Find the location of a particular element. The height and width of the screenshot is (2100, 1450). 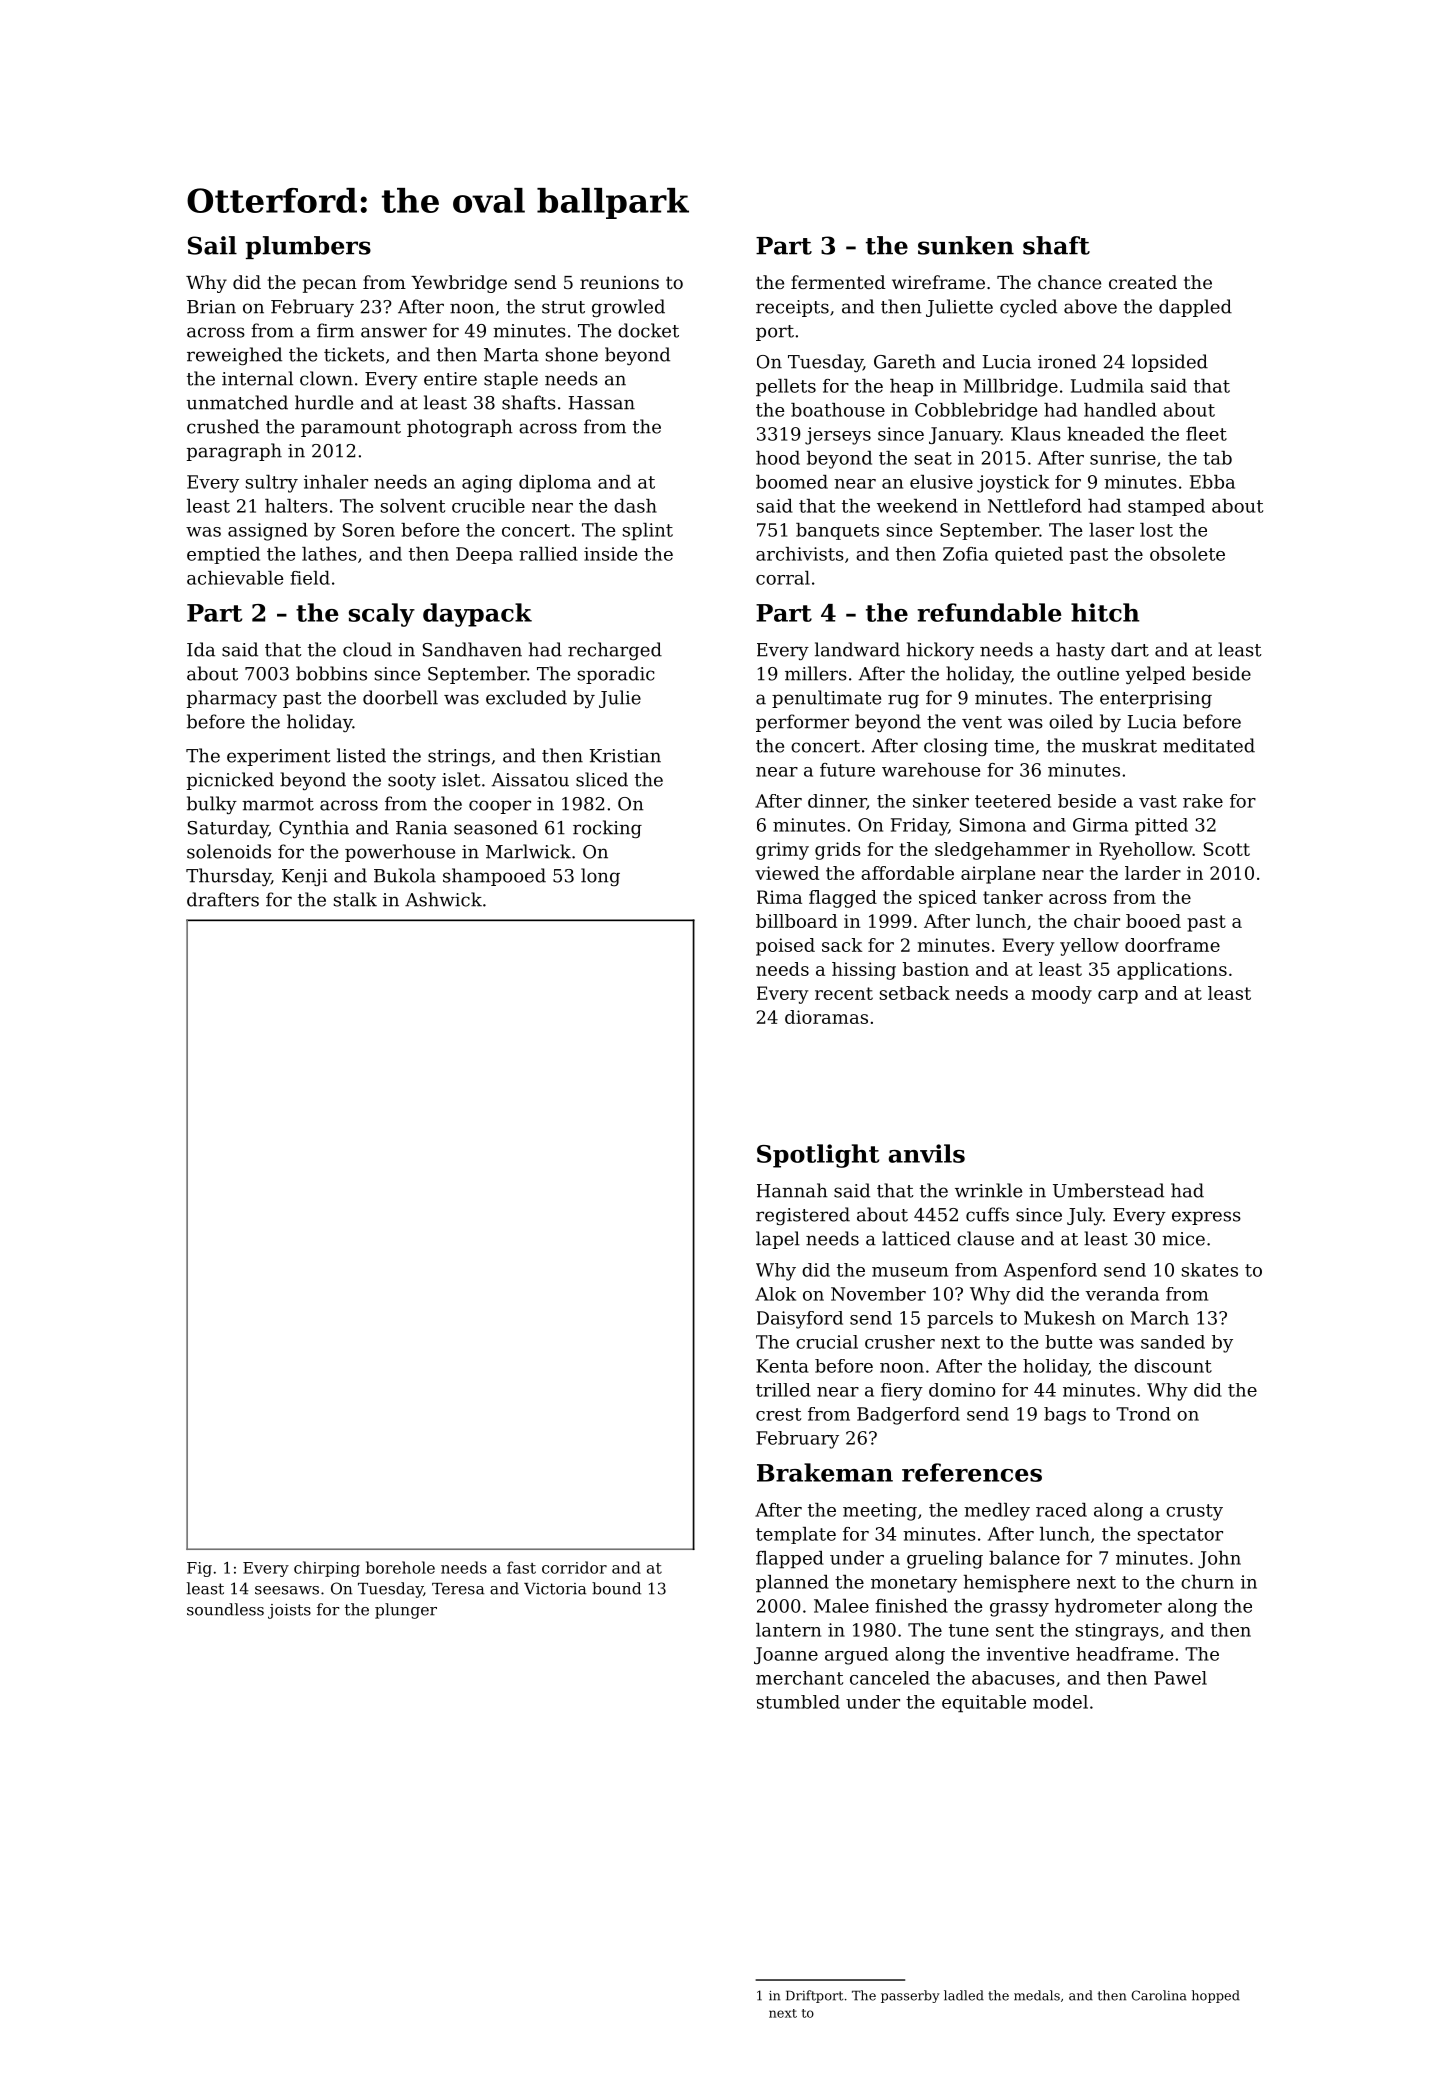

Badgerford is located at coordinates (908, 1416).
